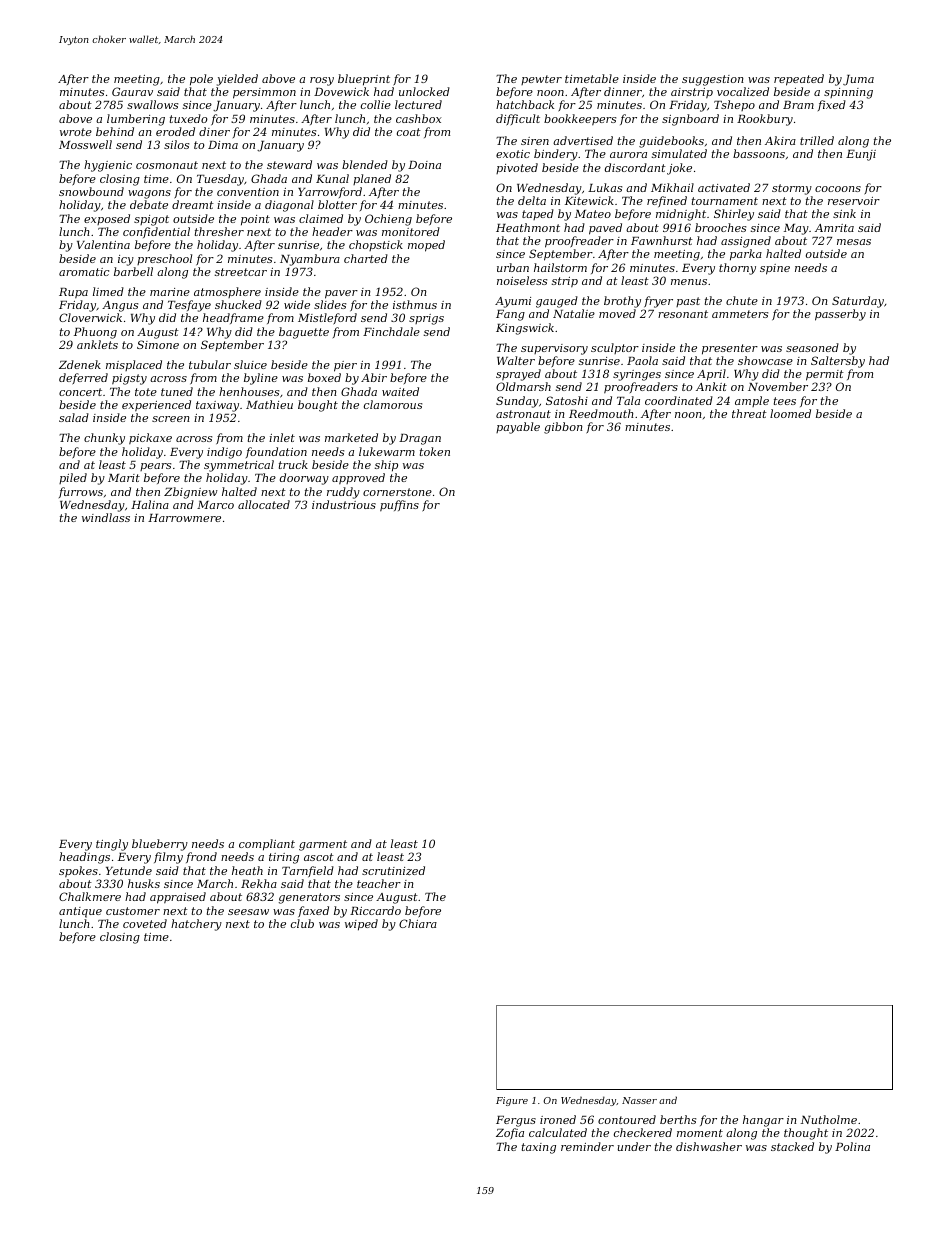 The width and height of the screenshot is (952, 1233). Describe the element at coordinates (539, 1148) in the screenshot. I see `taxing` at that location.
